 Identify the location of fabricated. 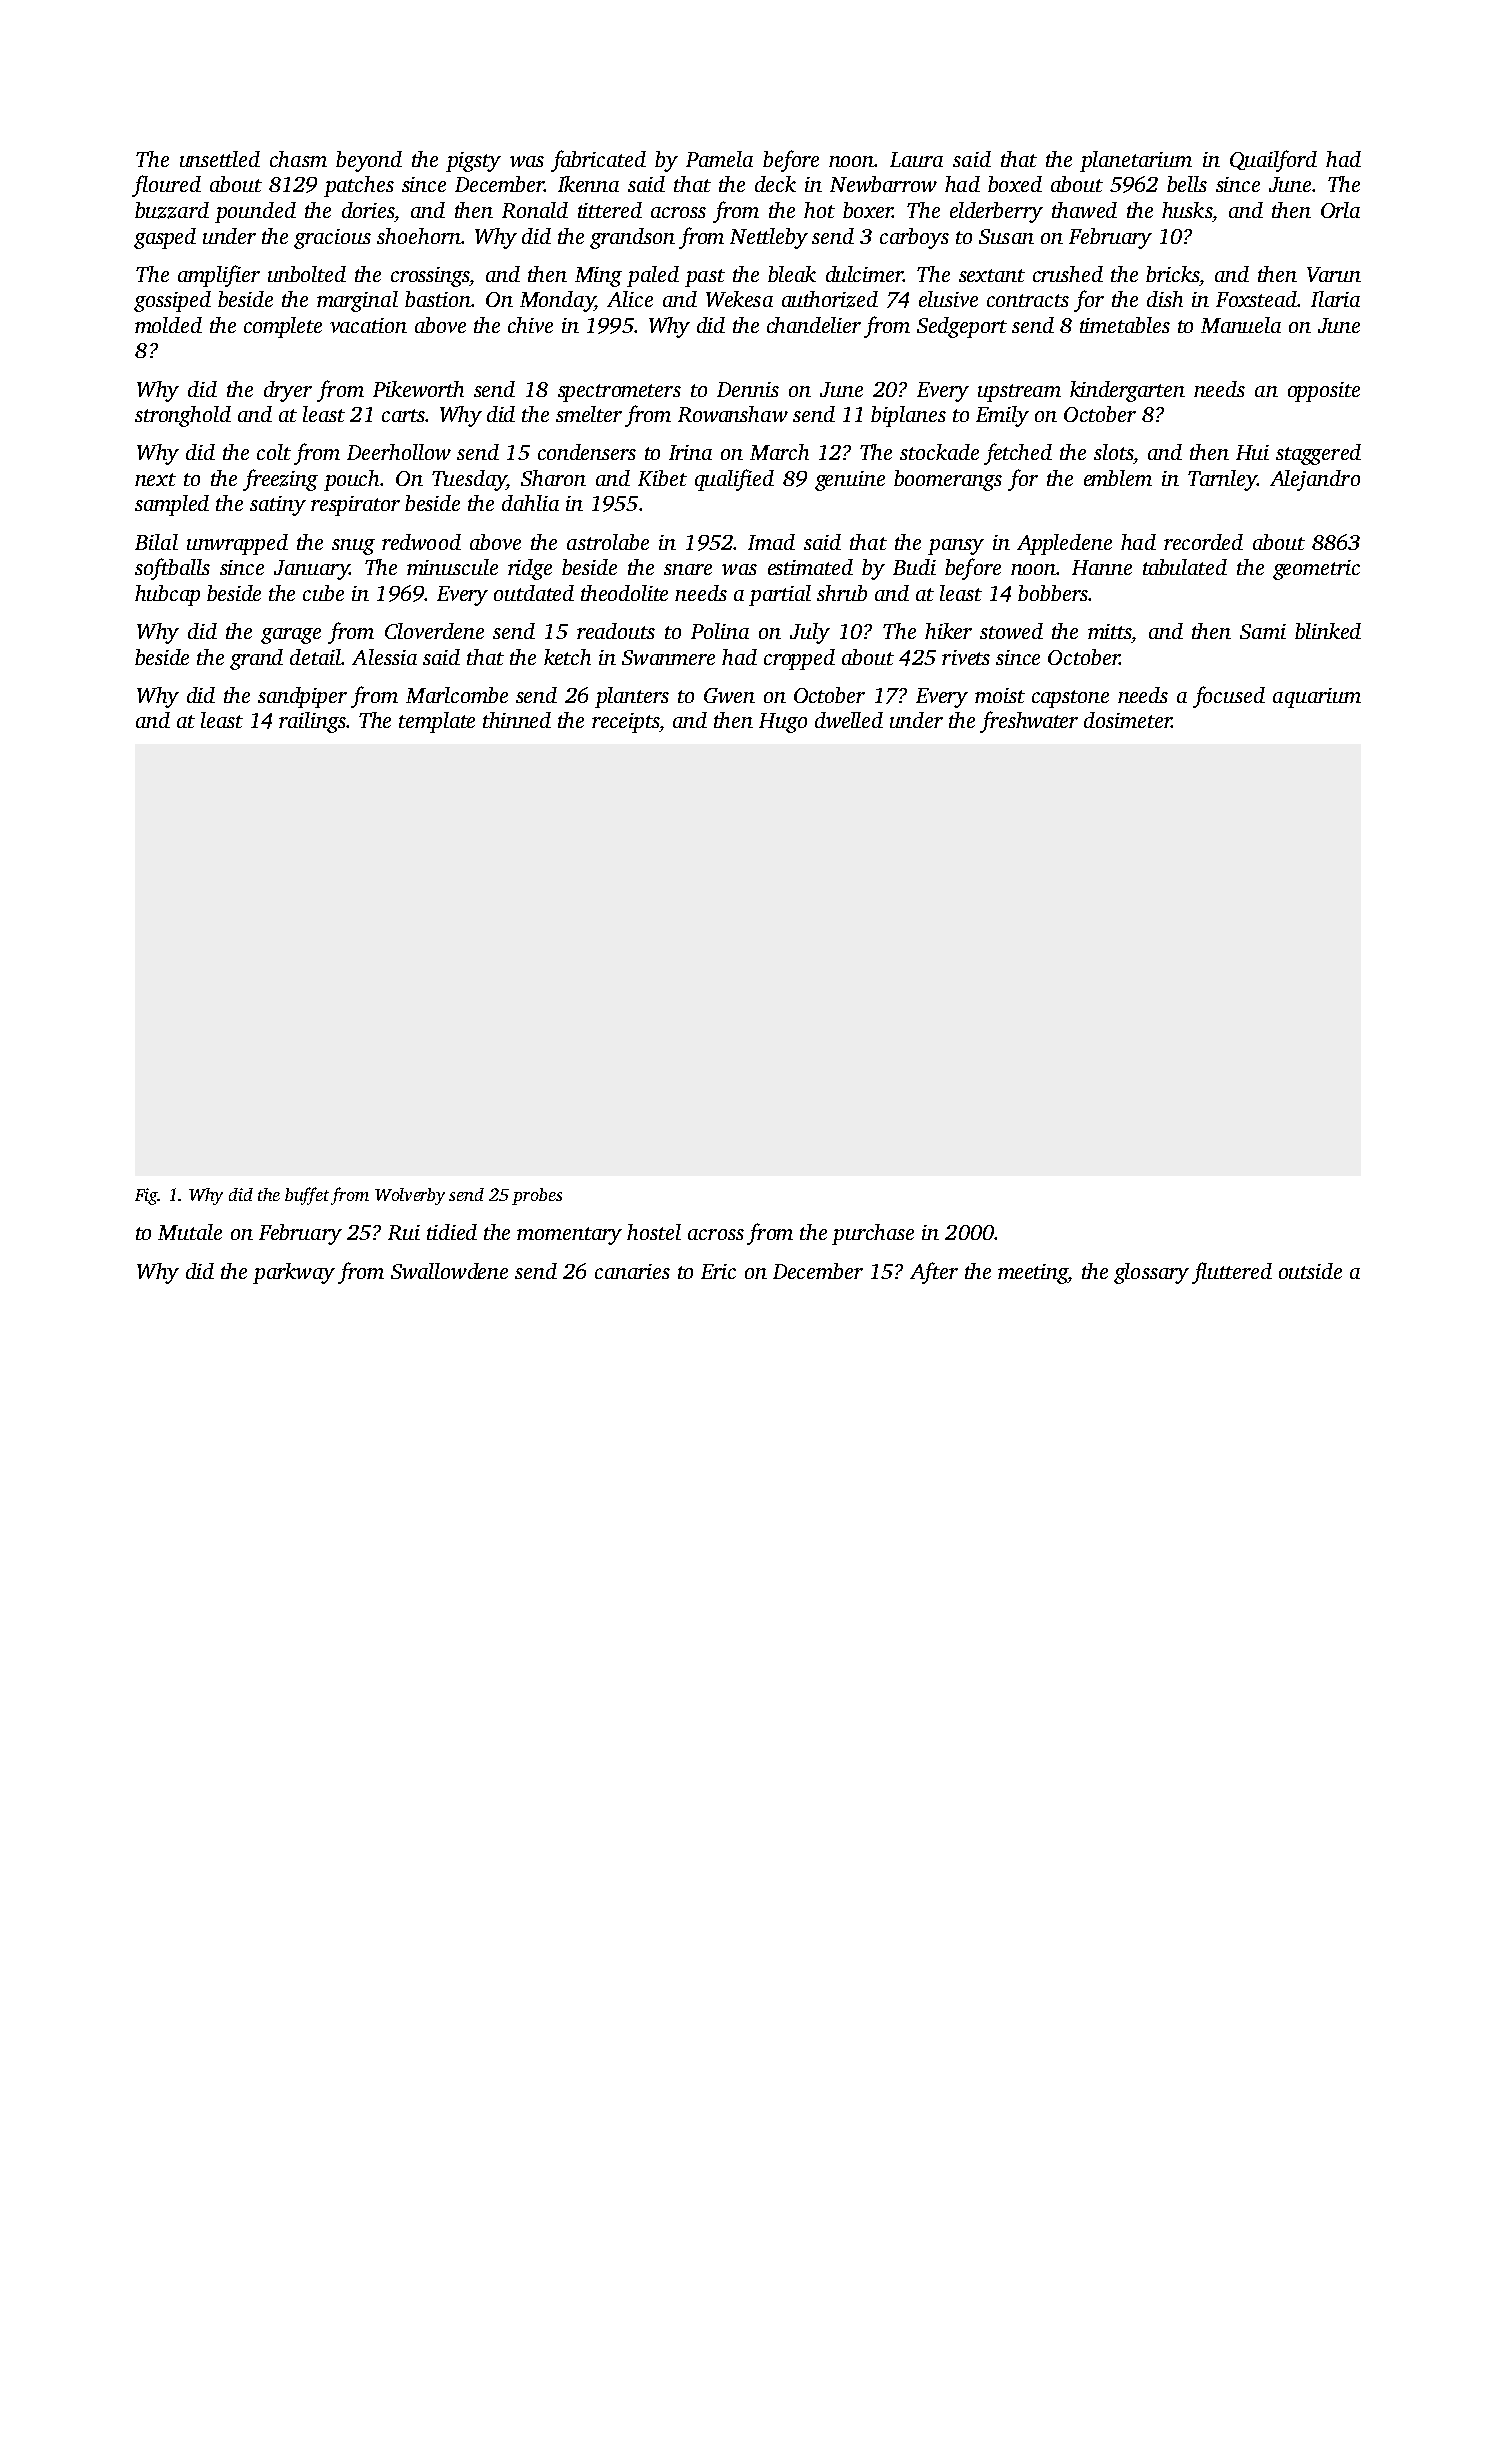
(598, 161).
